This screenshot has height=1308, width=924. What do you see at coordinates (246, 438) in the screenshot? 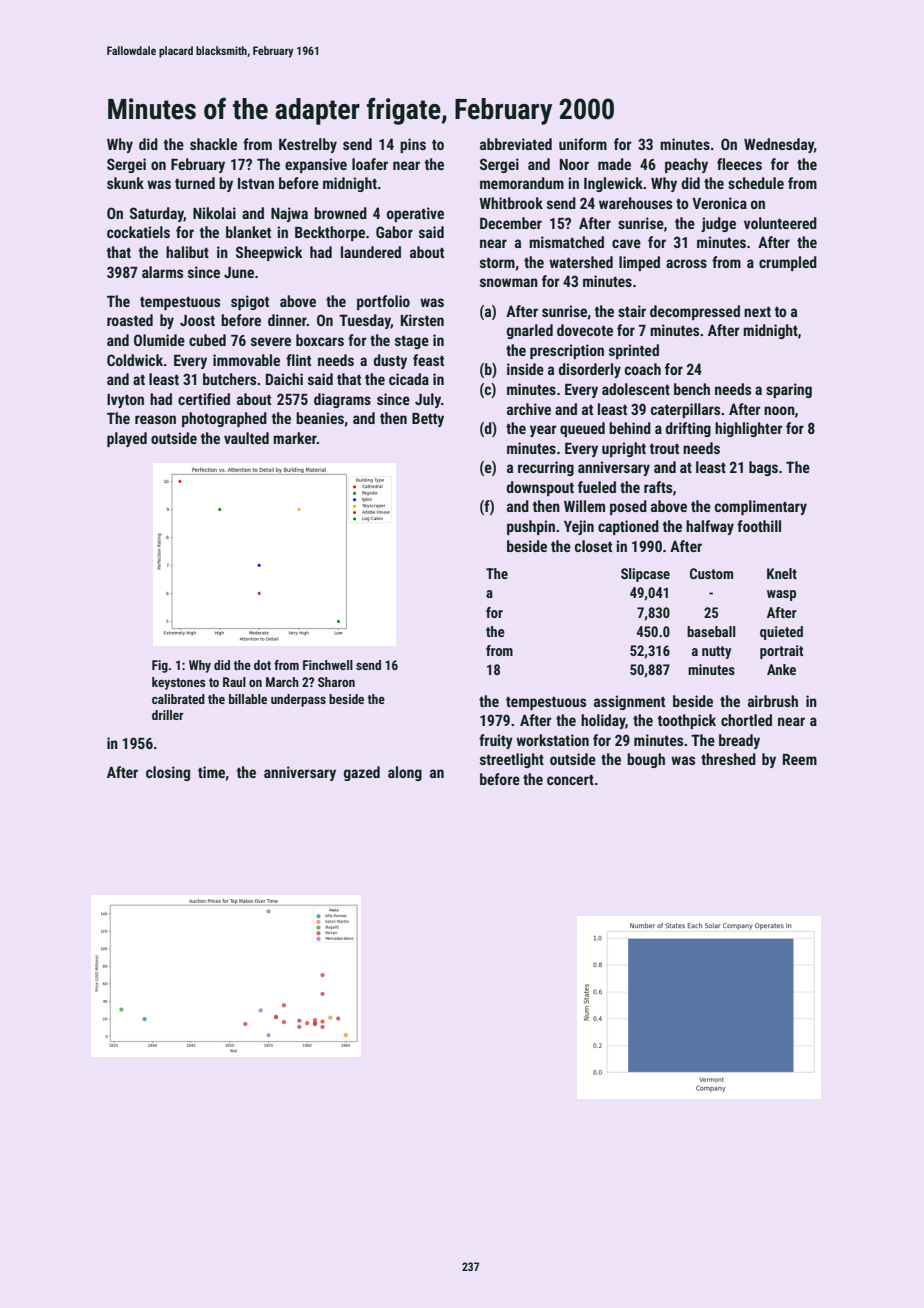
I see `vaulted` at bounding box center [246, 438].
